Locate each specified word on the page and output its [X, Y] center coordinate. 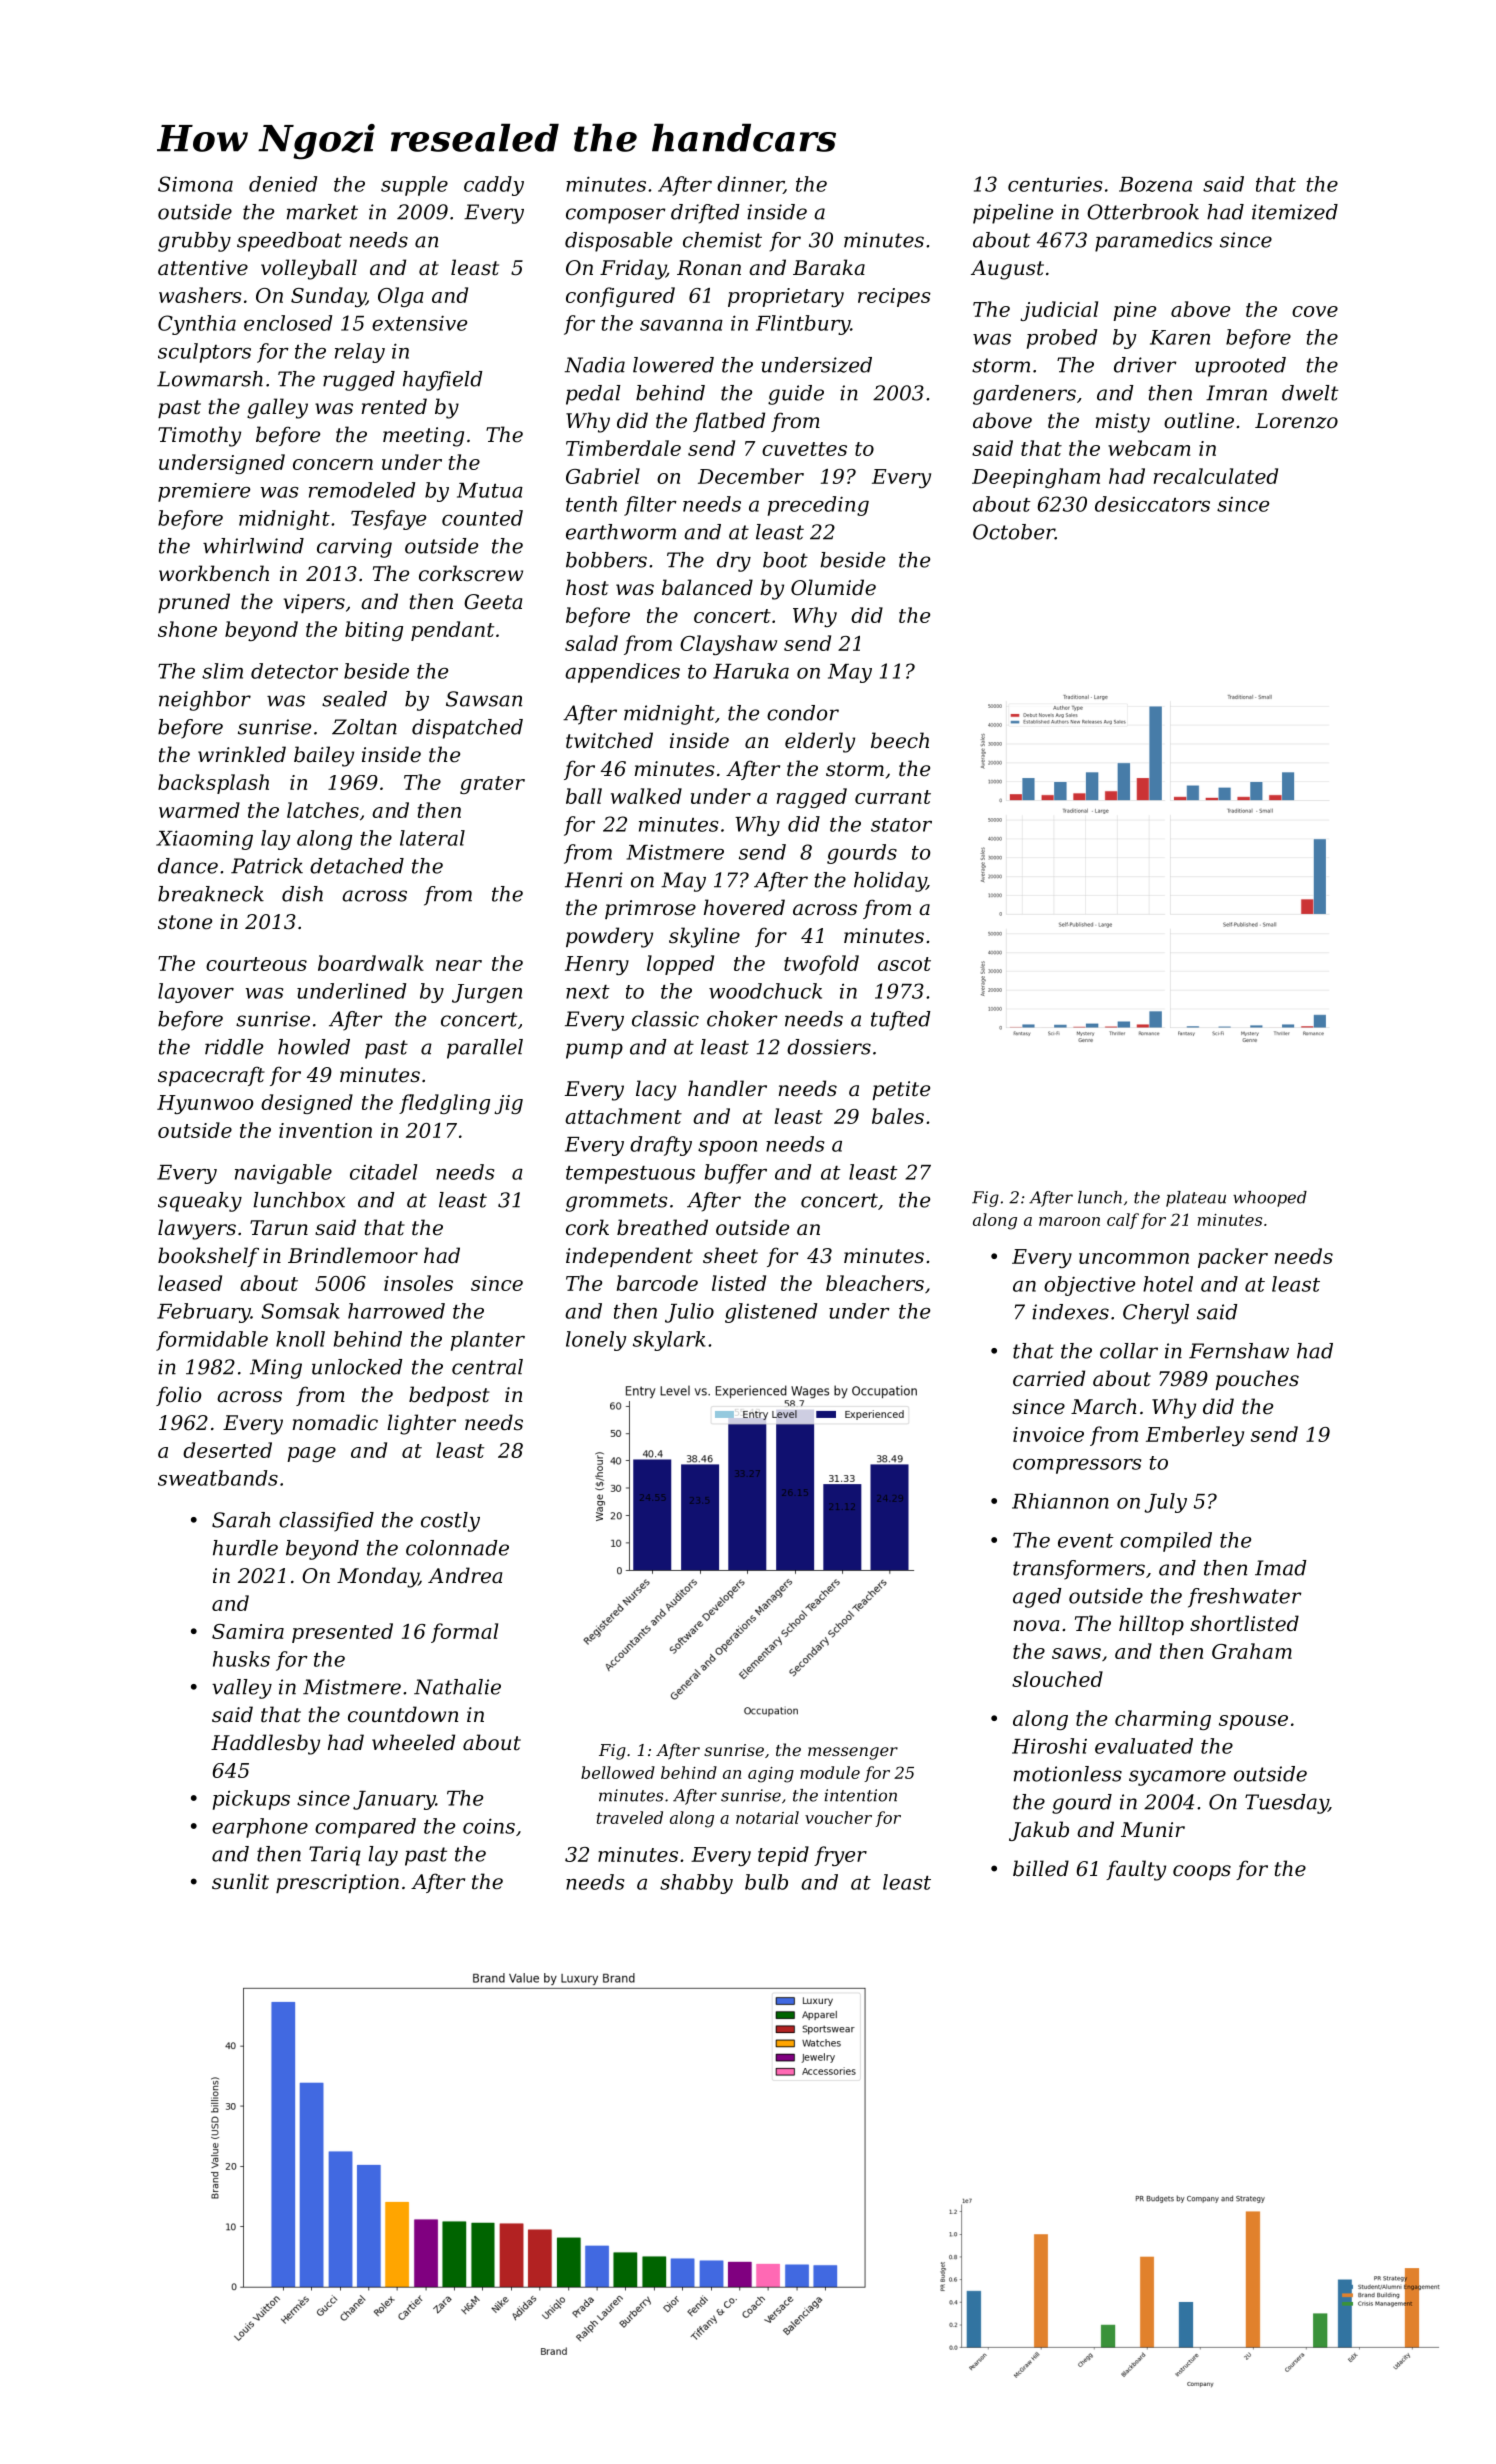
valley [242, 1689]
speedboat [289, 242]
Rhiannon [1060, 1501]
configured [620, 297]
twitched [609, 740]
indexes [1070, 1312]
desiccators [1152, 504]
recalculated [1216, 476]
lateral [432, 838]
